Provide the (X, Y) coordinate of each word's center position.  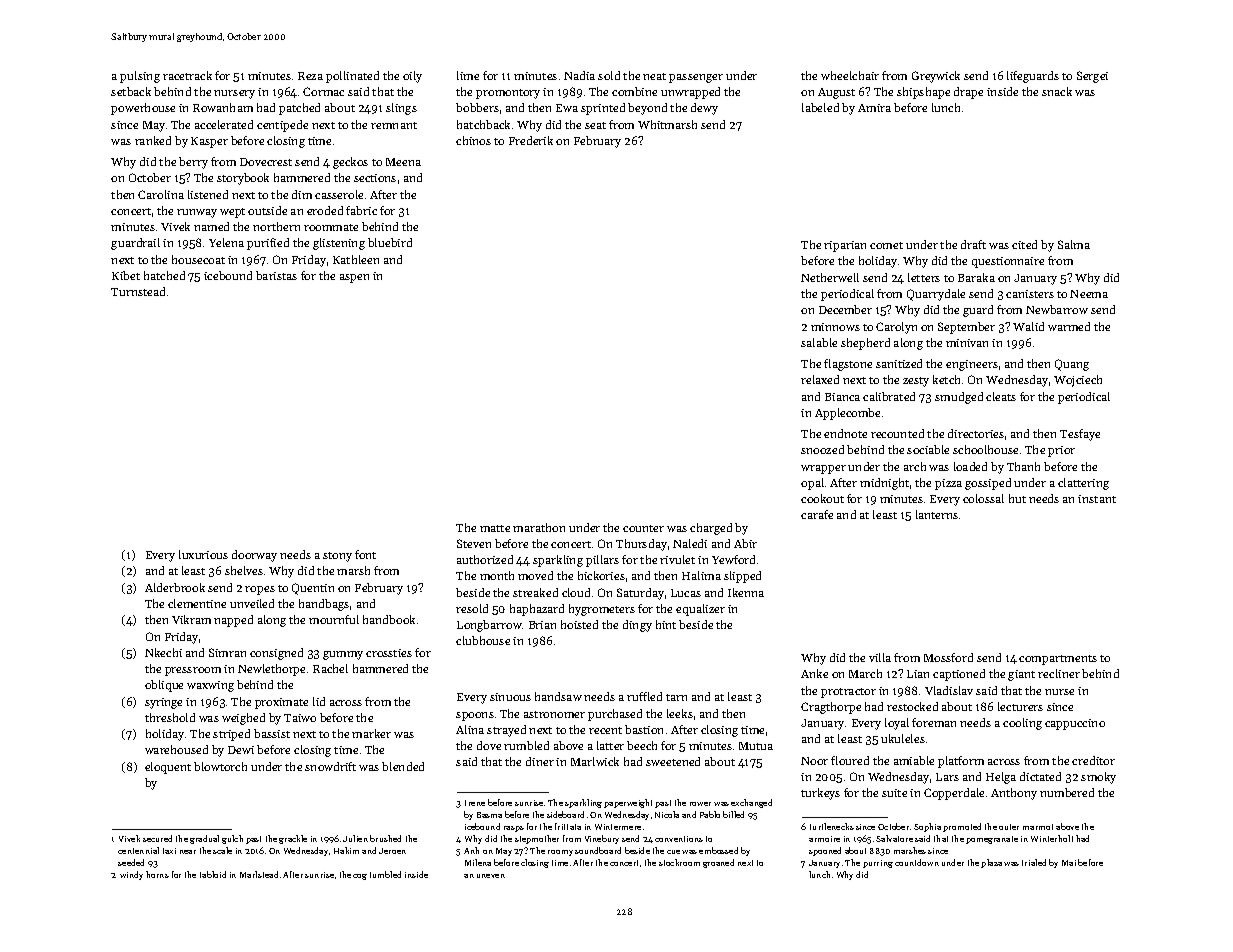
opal (812, 484)
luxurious (203, 554)
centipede (282, 126)
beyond (647, 109)
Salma (1074, 244)
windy (131, 875)
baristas (276, 275)
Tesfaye (1080, 435)
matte (495, 528)
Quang (1072, 365)
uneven (491, 876)
